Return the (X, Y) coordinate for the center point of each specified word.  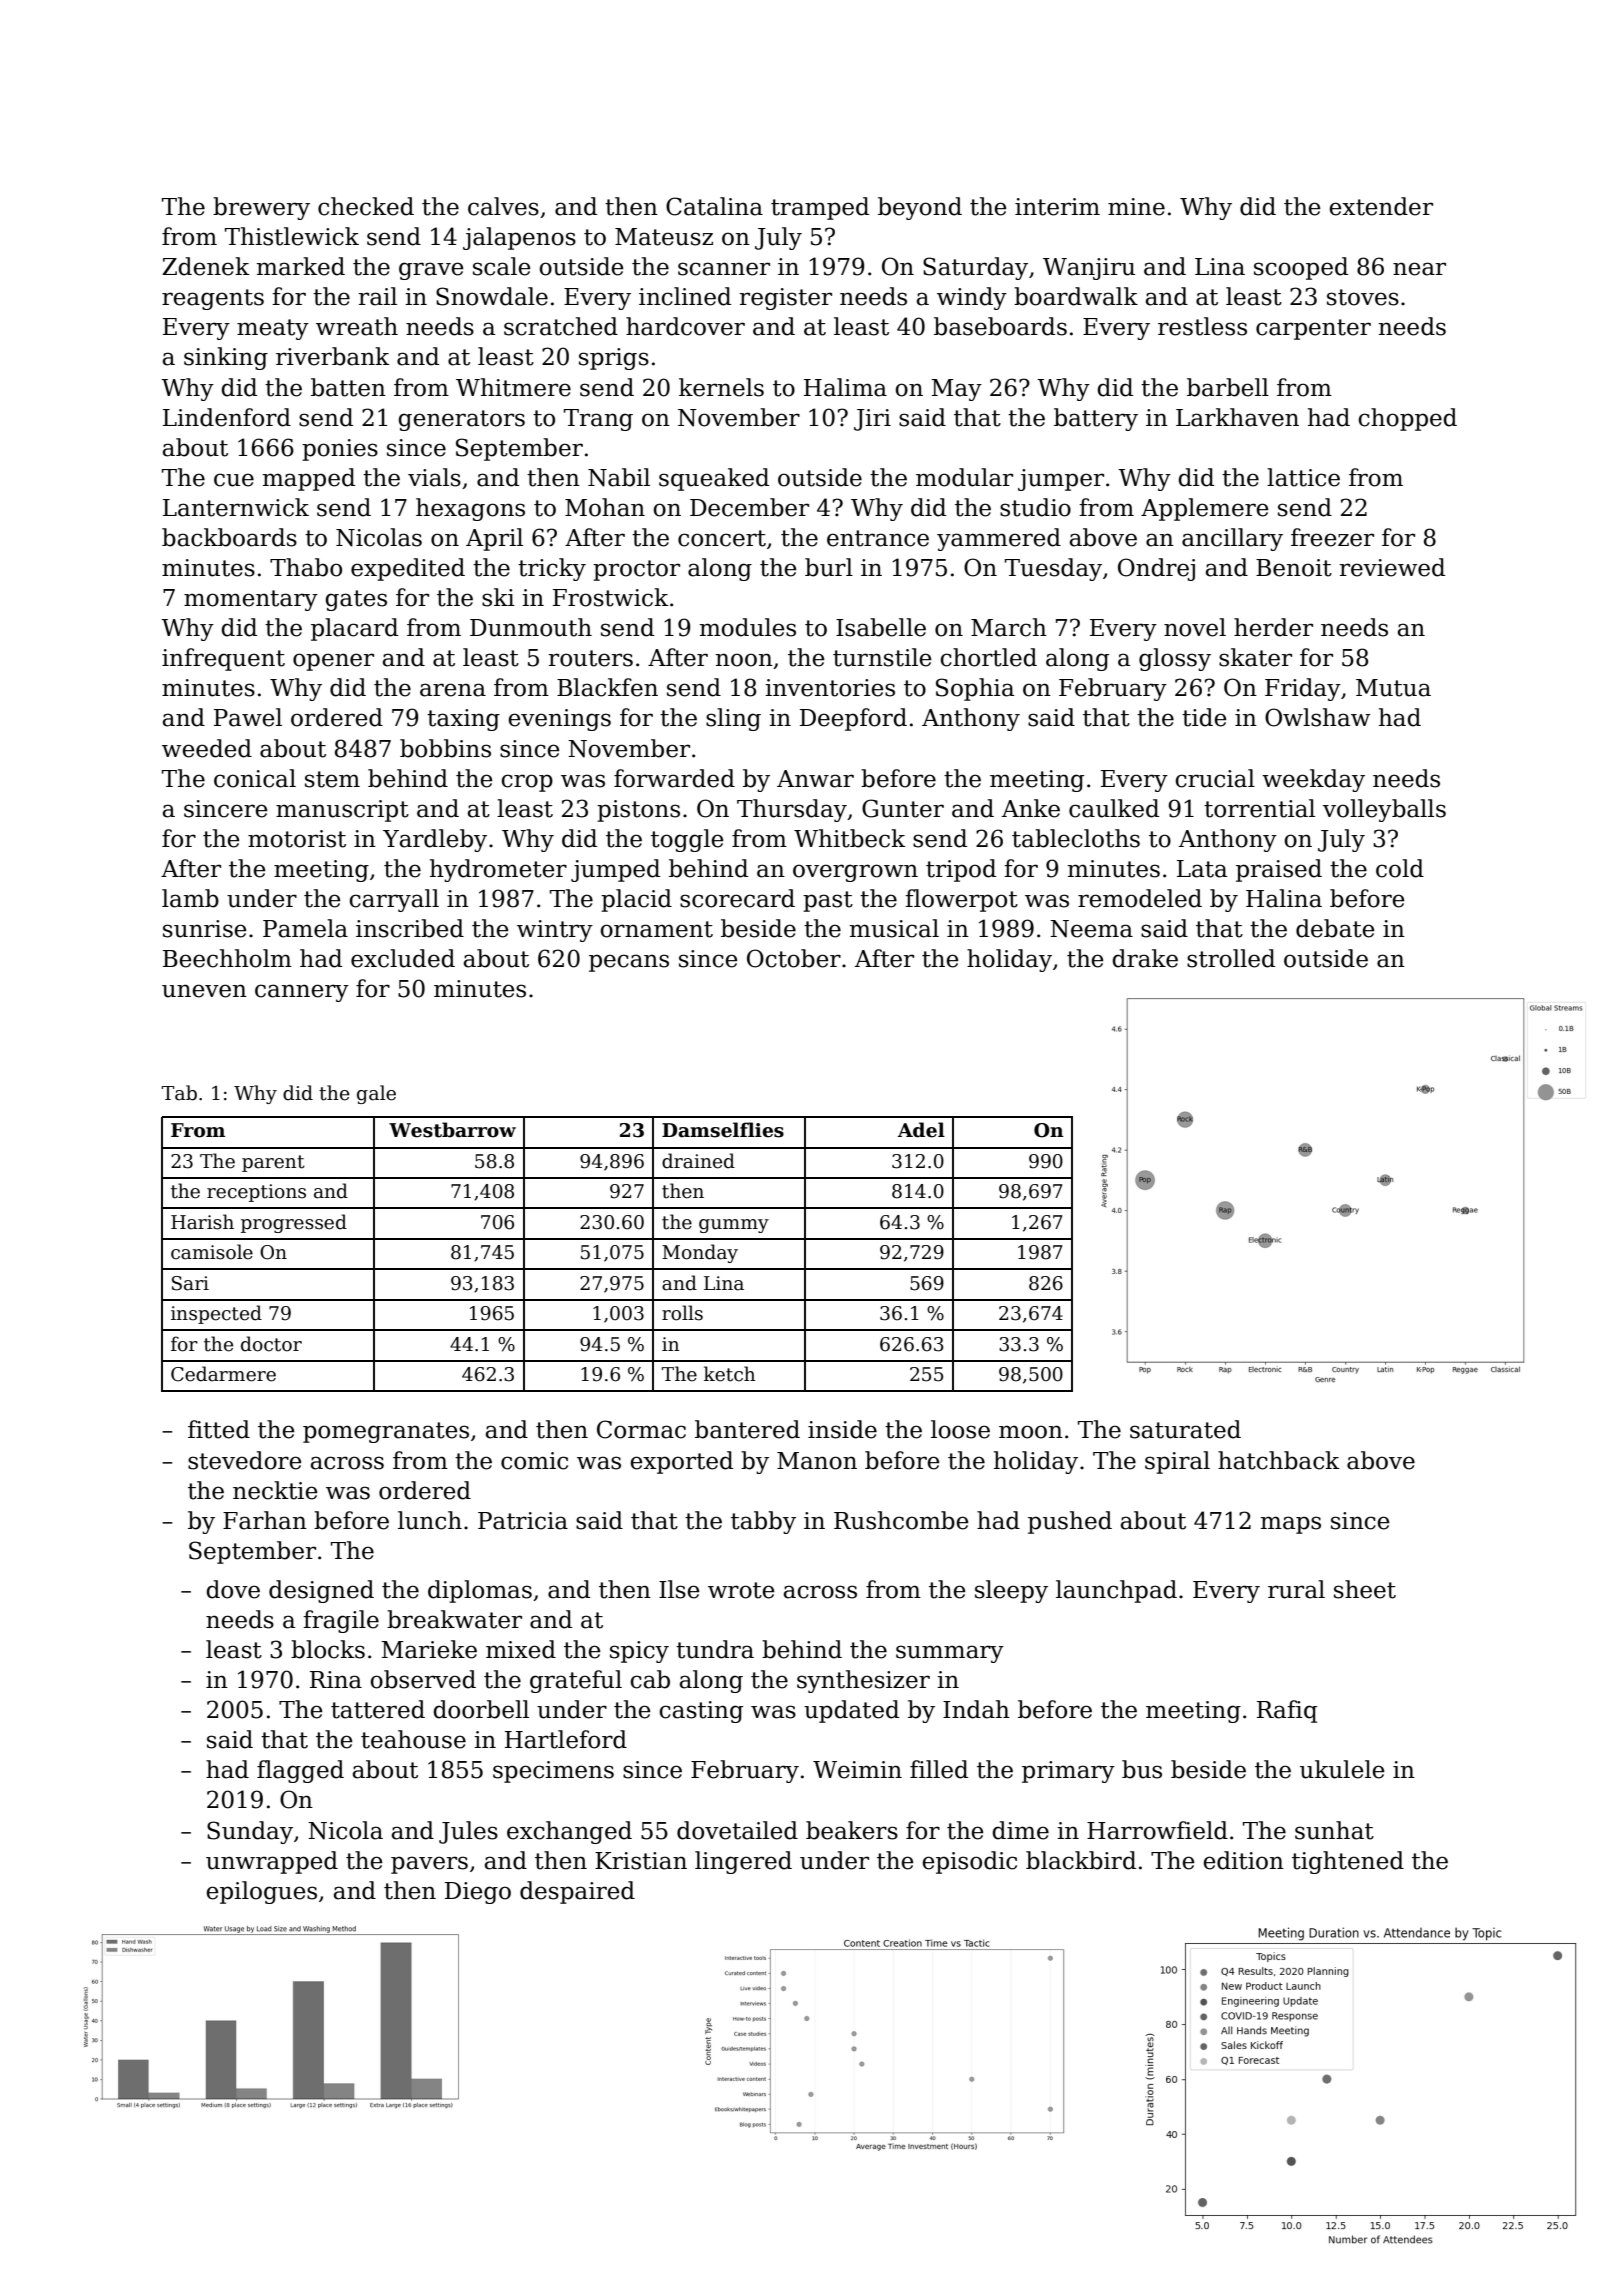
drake (1145, 958)
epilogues (262, 1892)
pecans (629, 963)
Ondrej (1156, 569)
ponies (340, 450)
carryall (394, 900)
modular (964, 477)
